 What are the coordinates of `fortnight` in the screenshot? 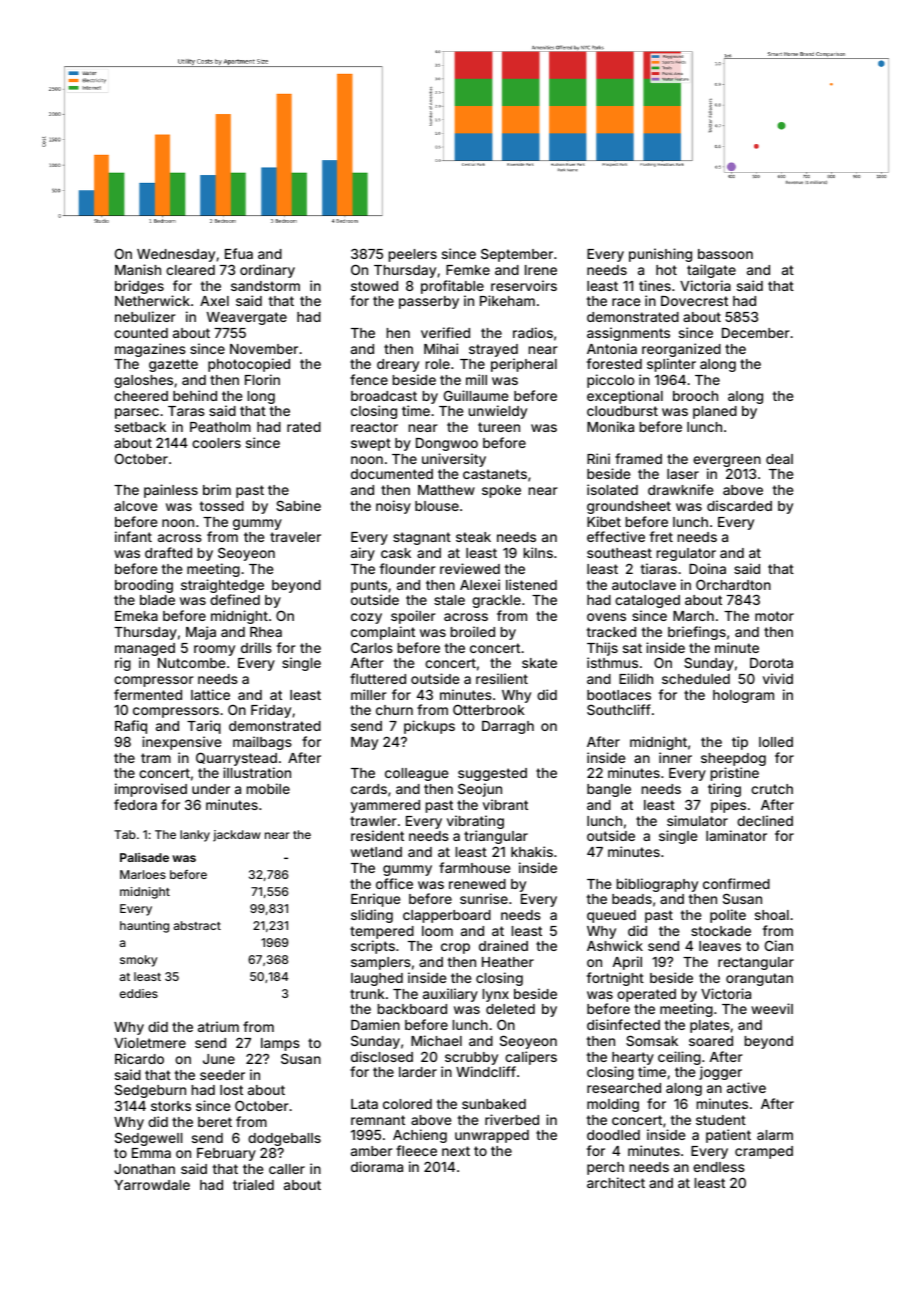 It's located at (615, 979).
